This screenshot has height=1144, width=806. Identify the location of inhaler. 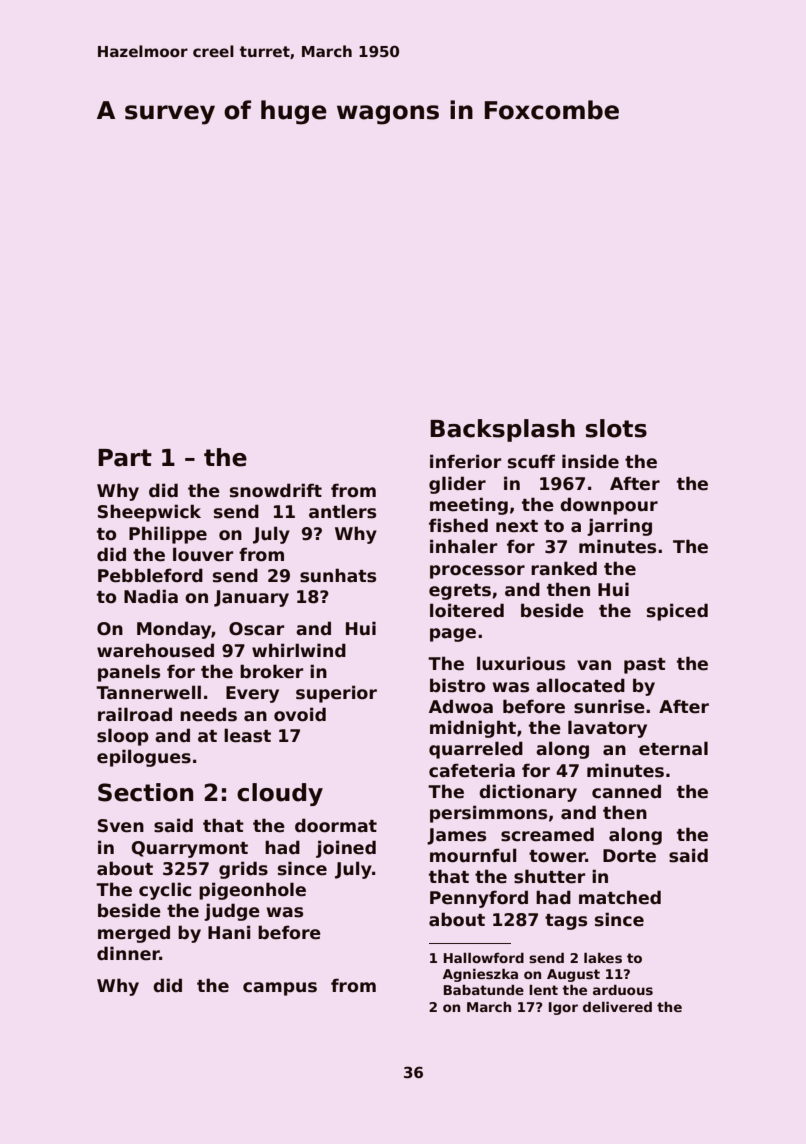
(463, 546).
